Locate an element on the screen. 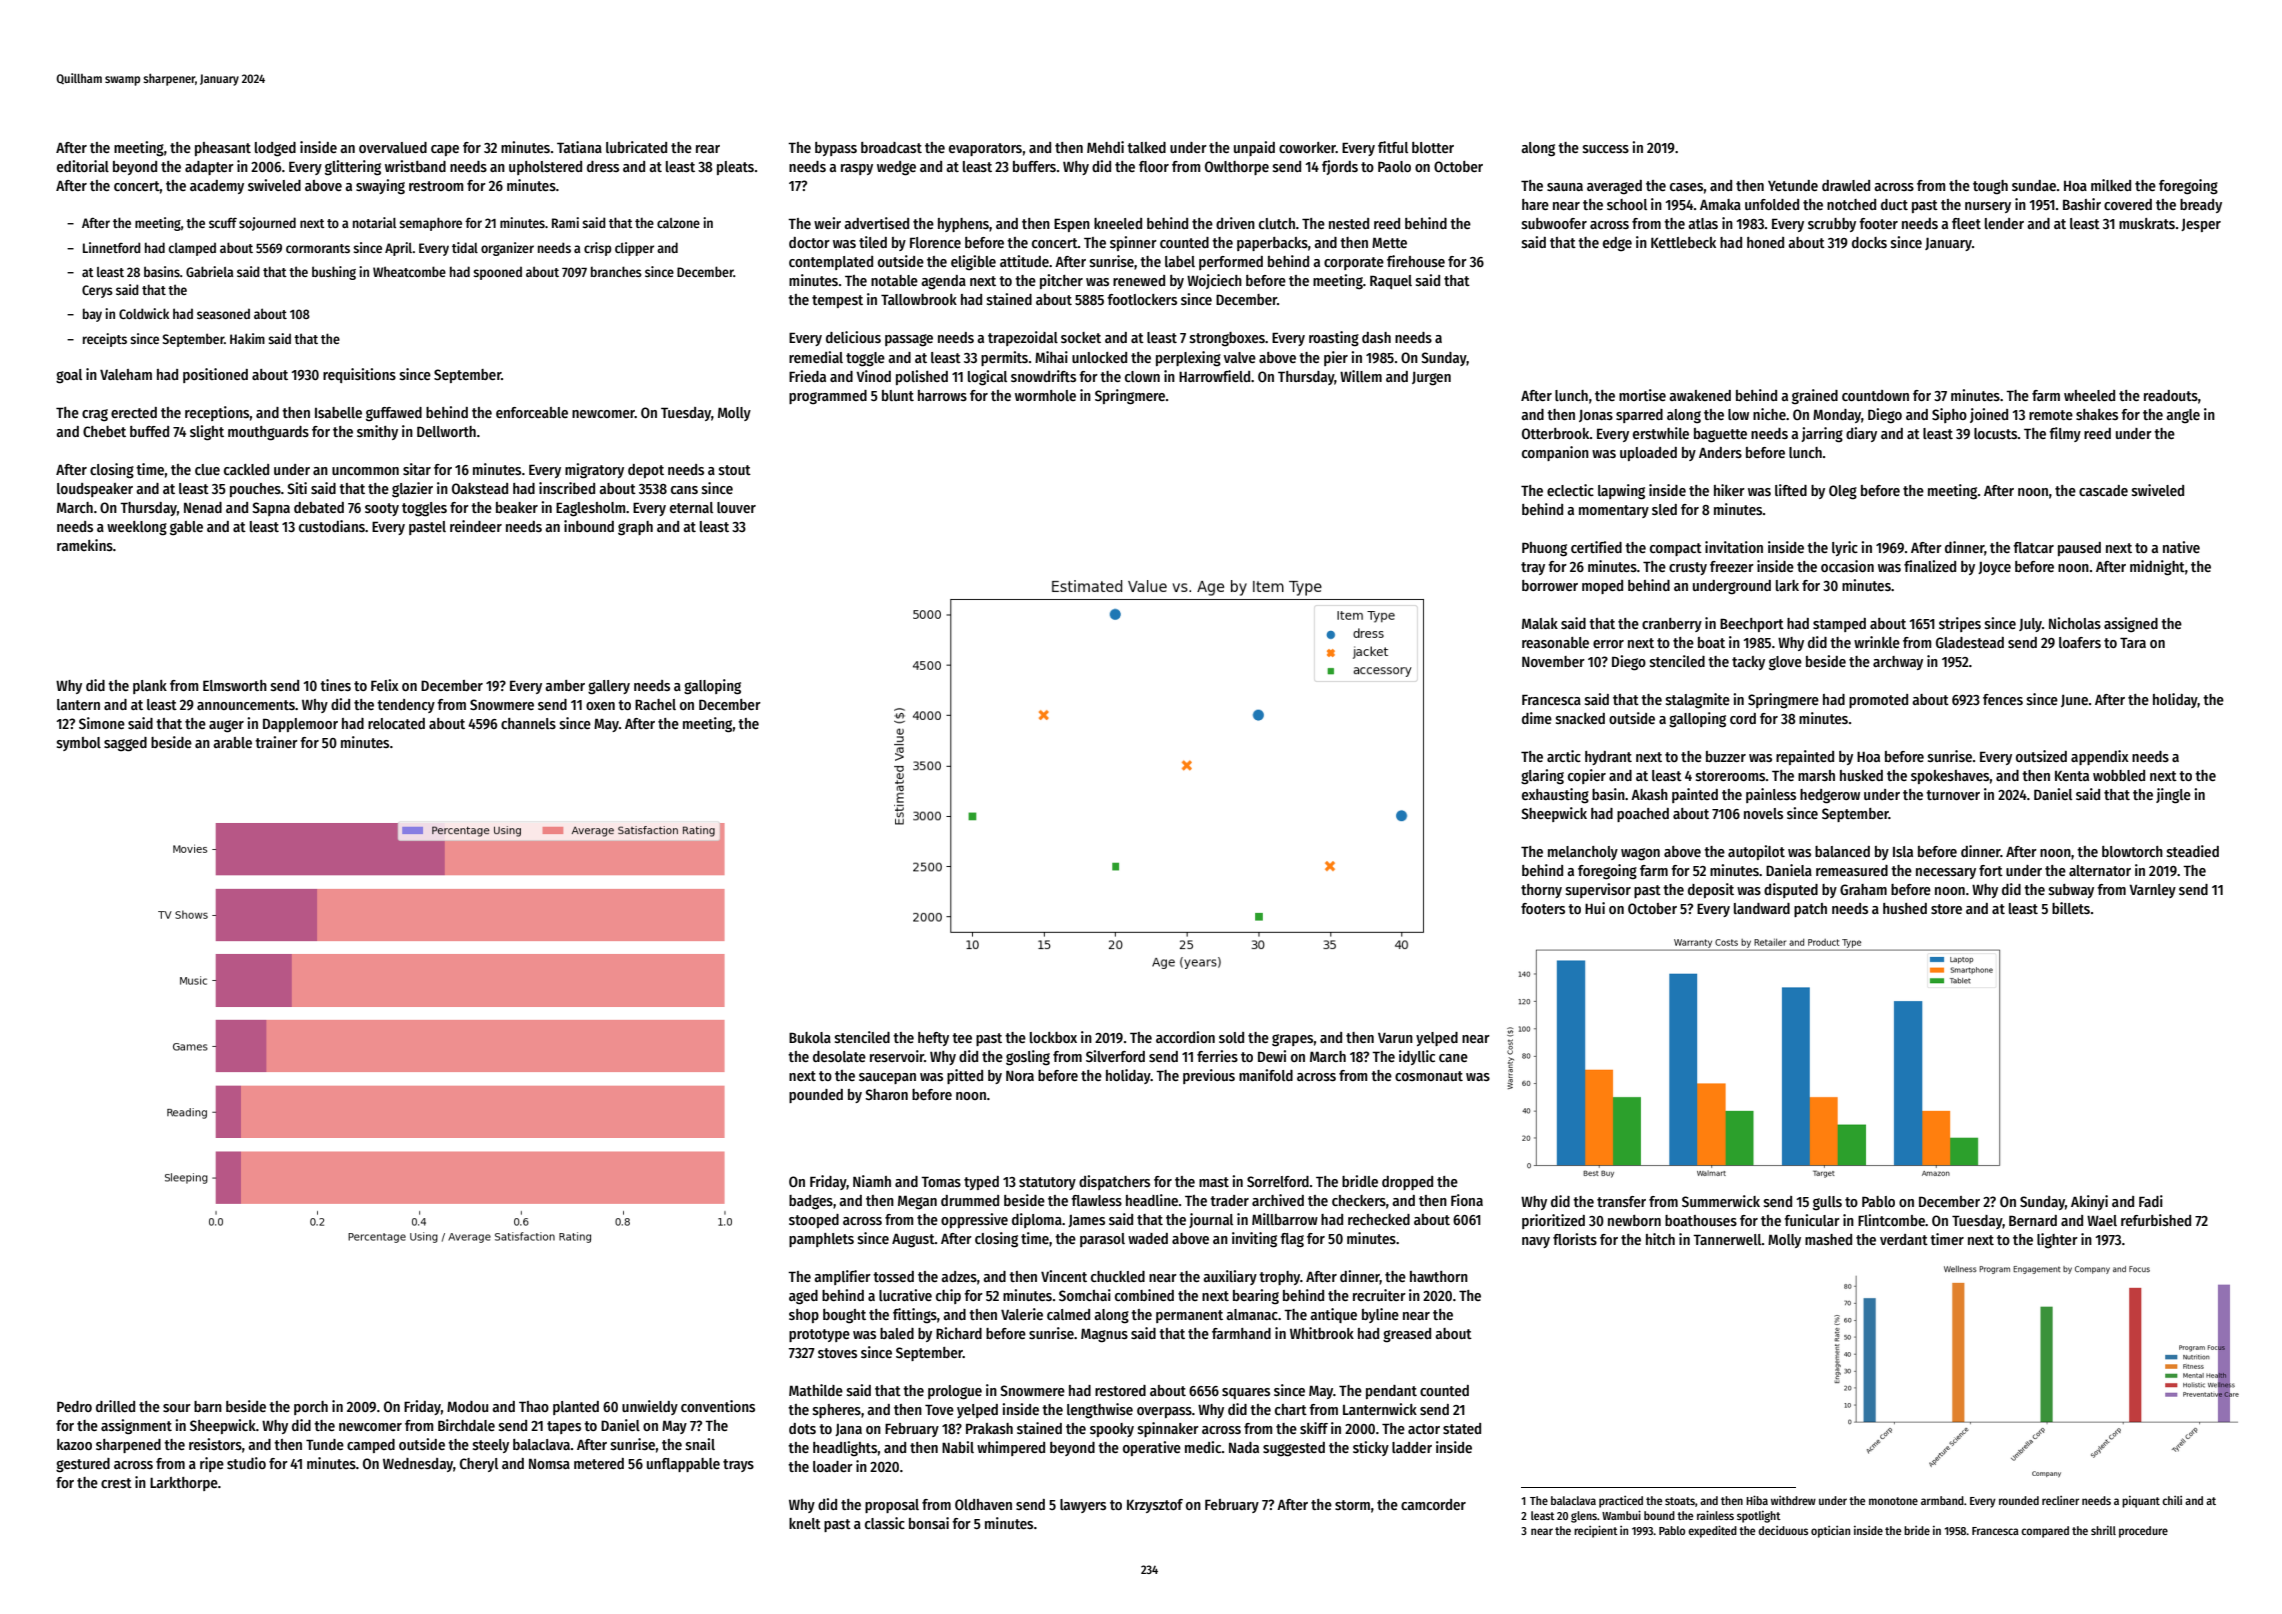 The height and width of the screenshot is (1614, 2282). dime is located at coordinates (1537, 718).
